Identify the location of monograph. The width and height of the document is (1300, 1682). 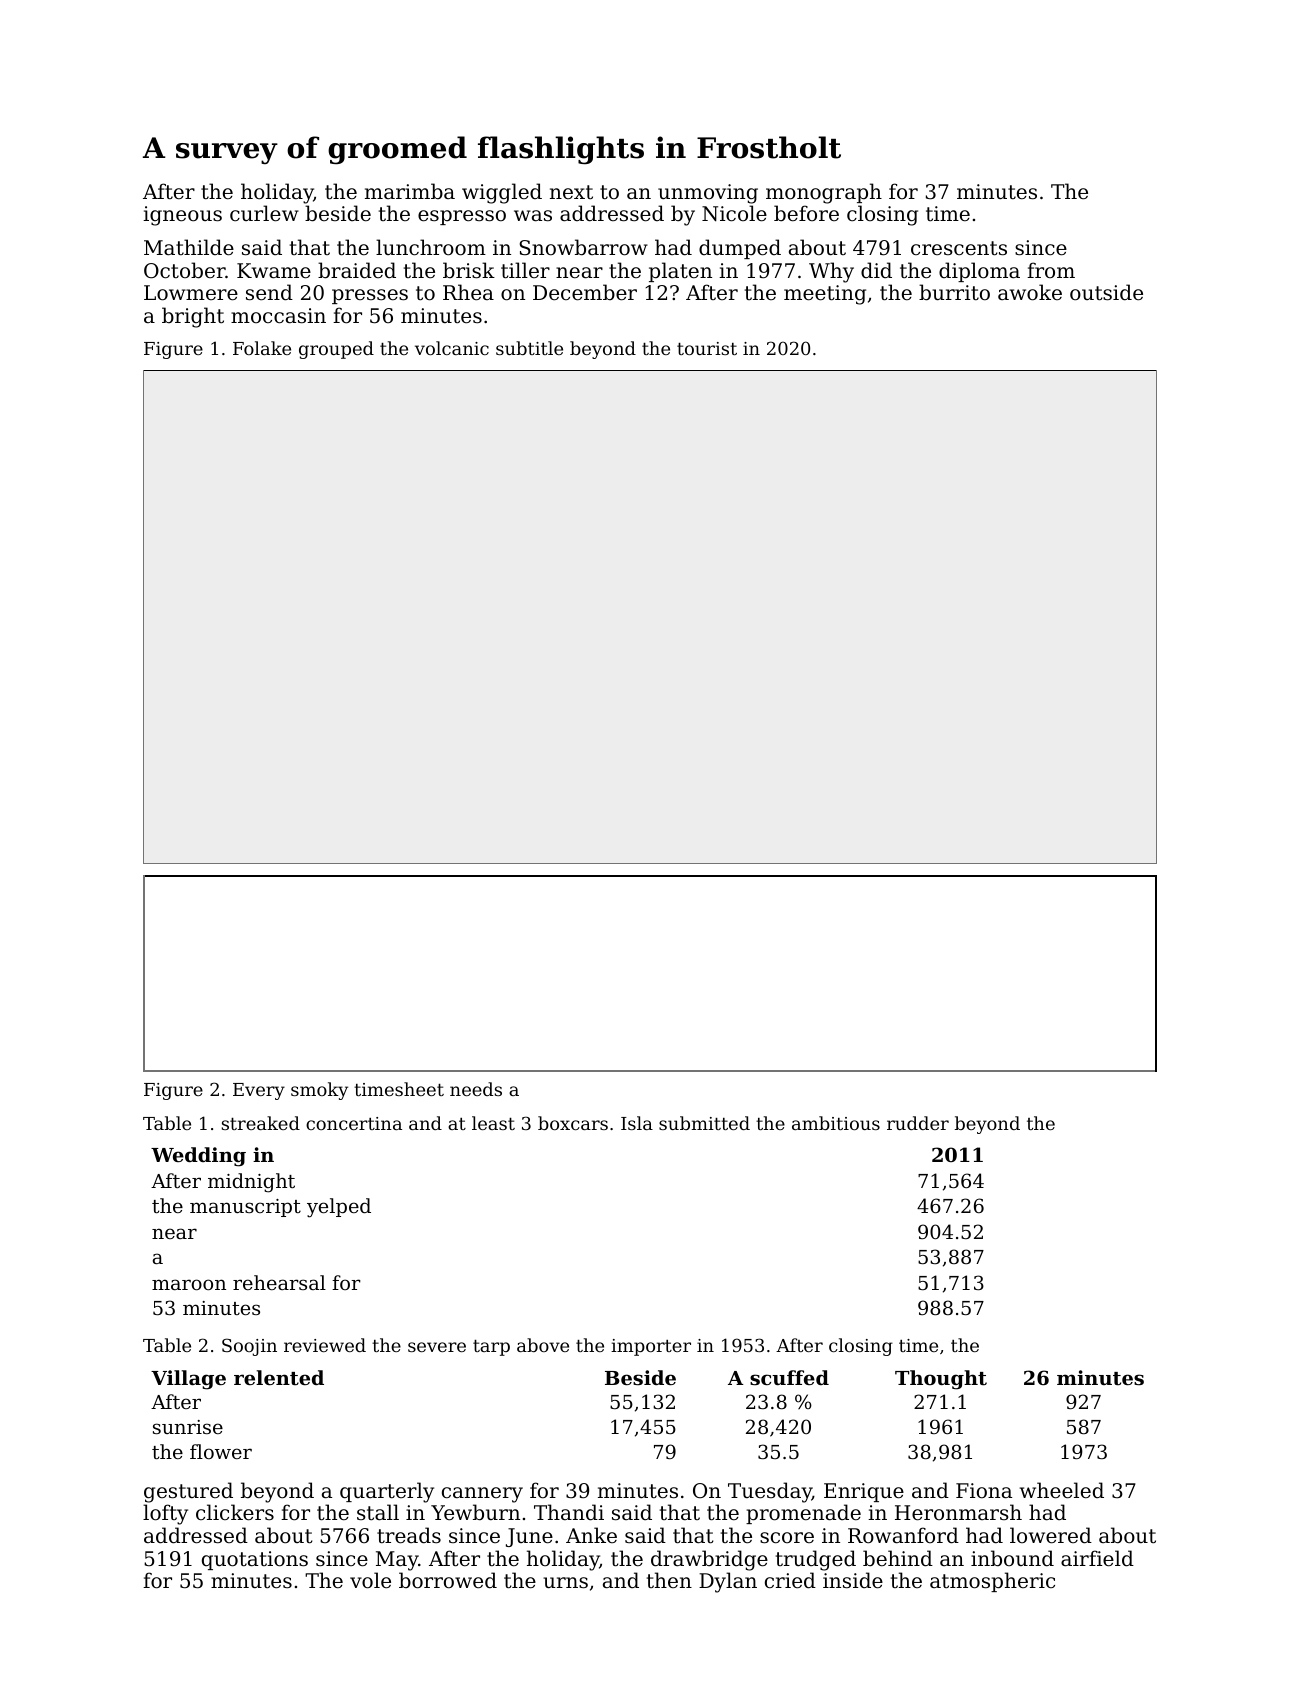
(824, 193).
